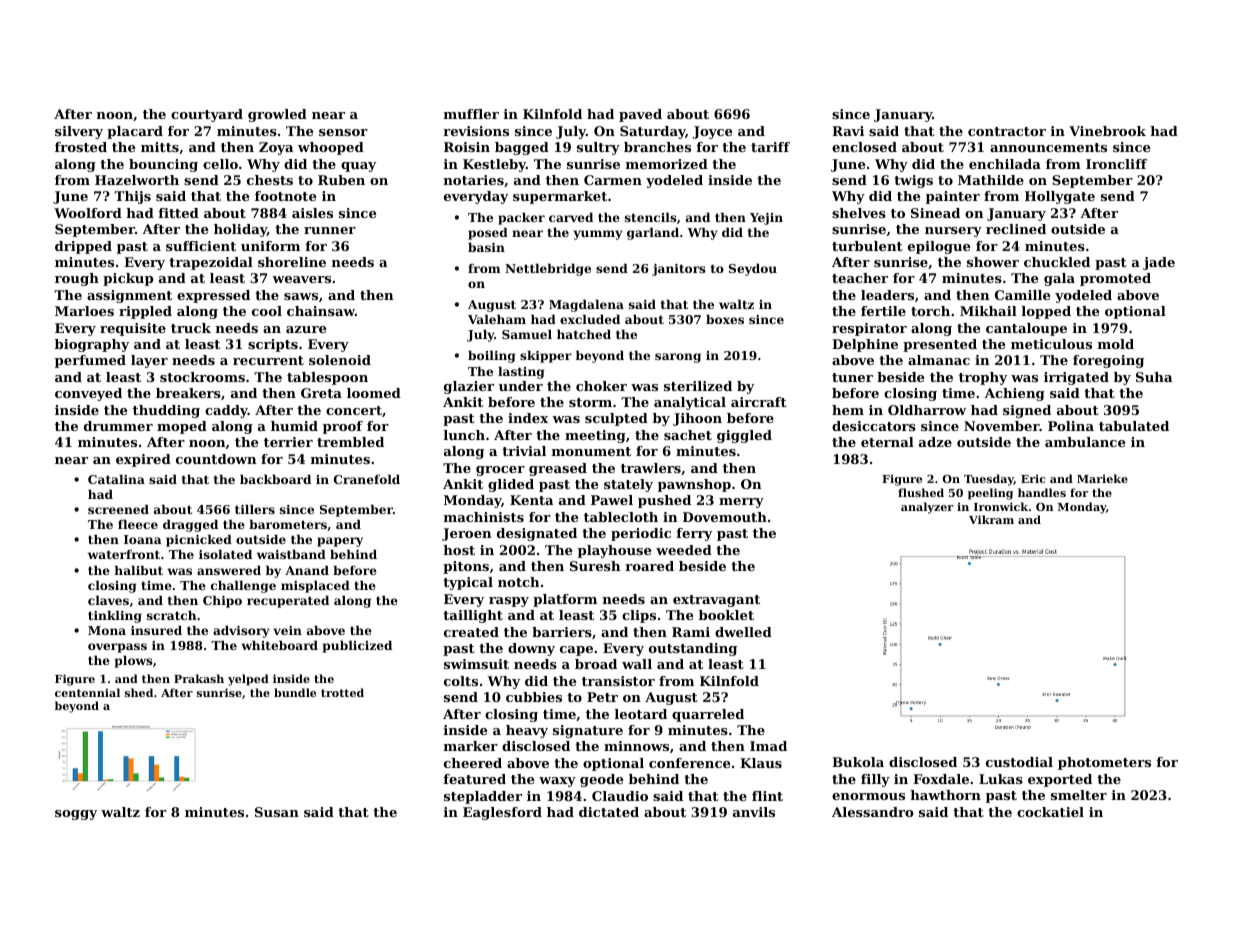  Describe the element at coordinates (1060, 197) in the screenshot. I see `Hollygate` at that location.
